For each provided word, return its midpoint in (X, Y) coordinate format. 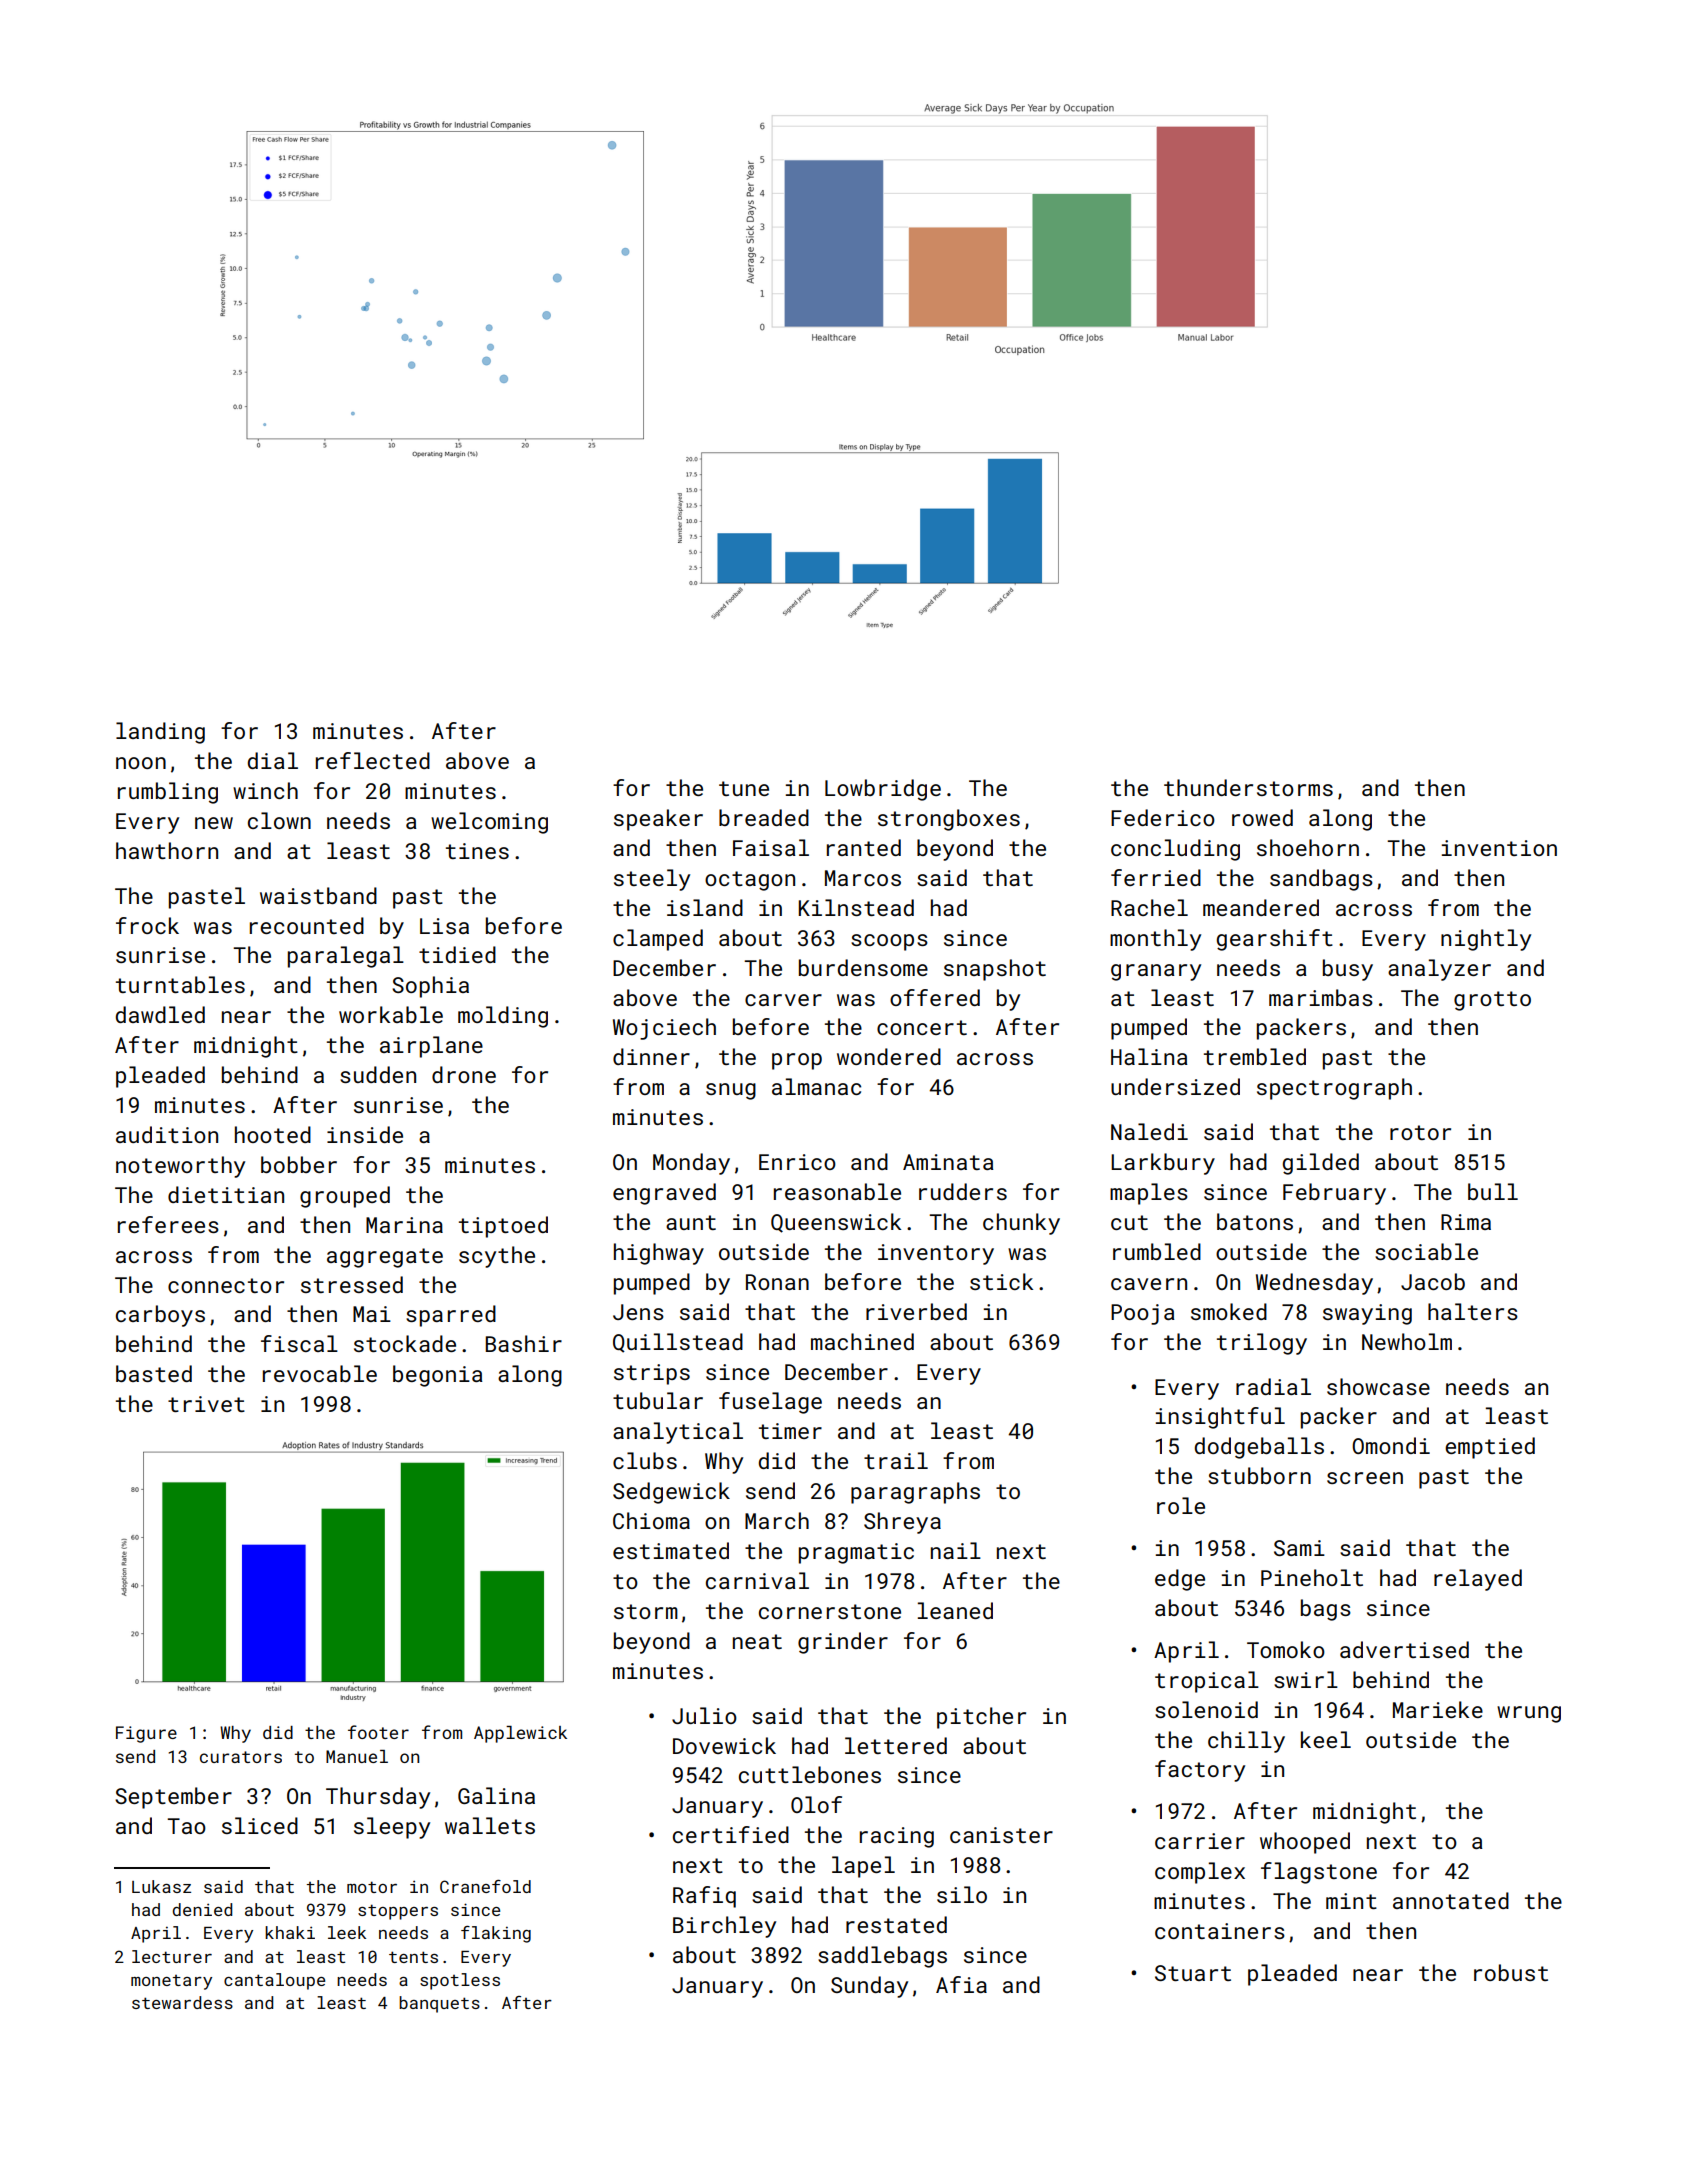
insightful (1220, 1418)
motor (372, 1887)
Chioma (651, 1520)
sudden (378, 1074)
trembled (1255, 1056)
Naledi (1149, 1131)
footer (378, 1732)
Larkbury (1163, 1164)
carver (783, 1000)
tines (477, 851)
